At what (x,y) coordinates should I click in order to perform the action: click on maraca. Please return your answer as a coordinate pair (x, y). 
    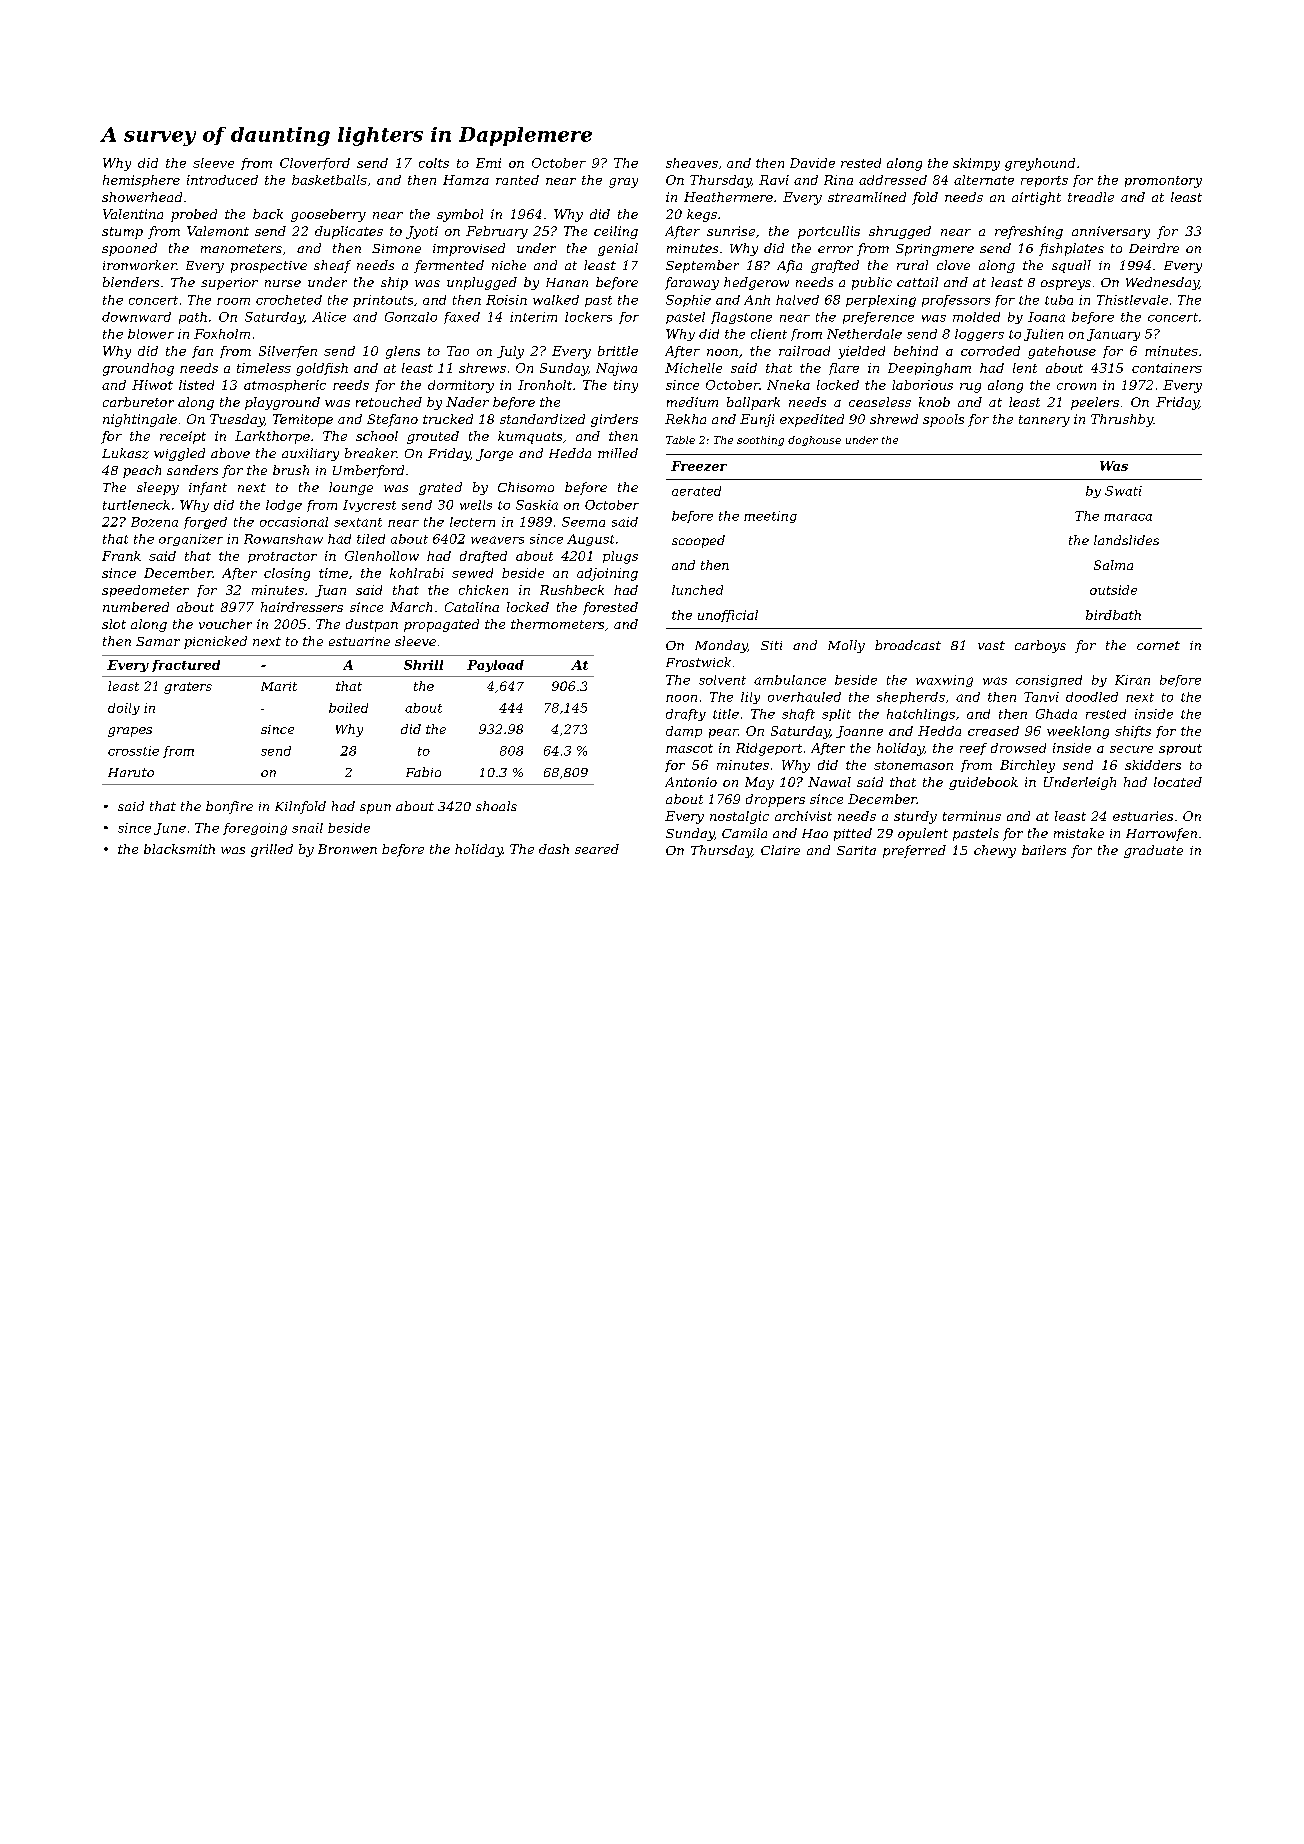
    Looking at the image, I should click on (1128, 517).
